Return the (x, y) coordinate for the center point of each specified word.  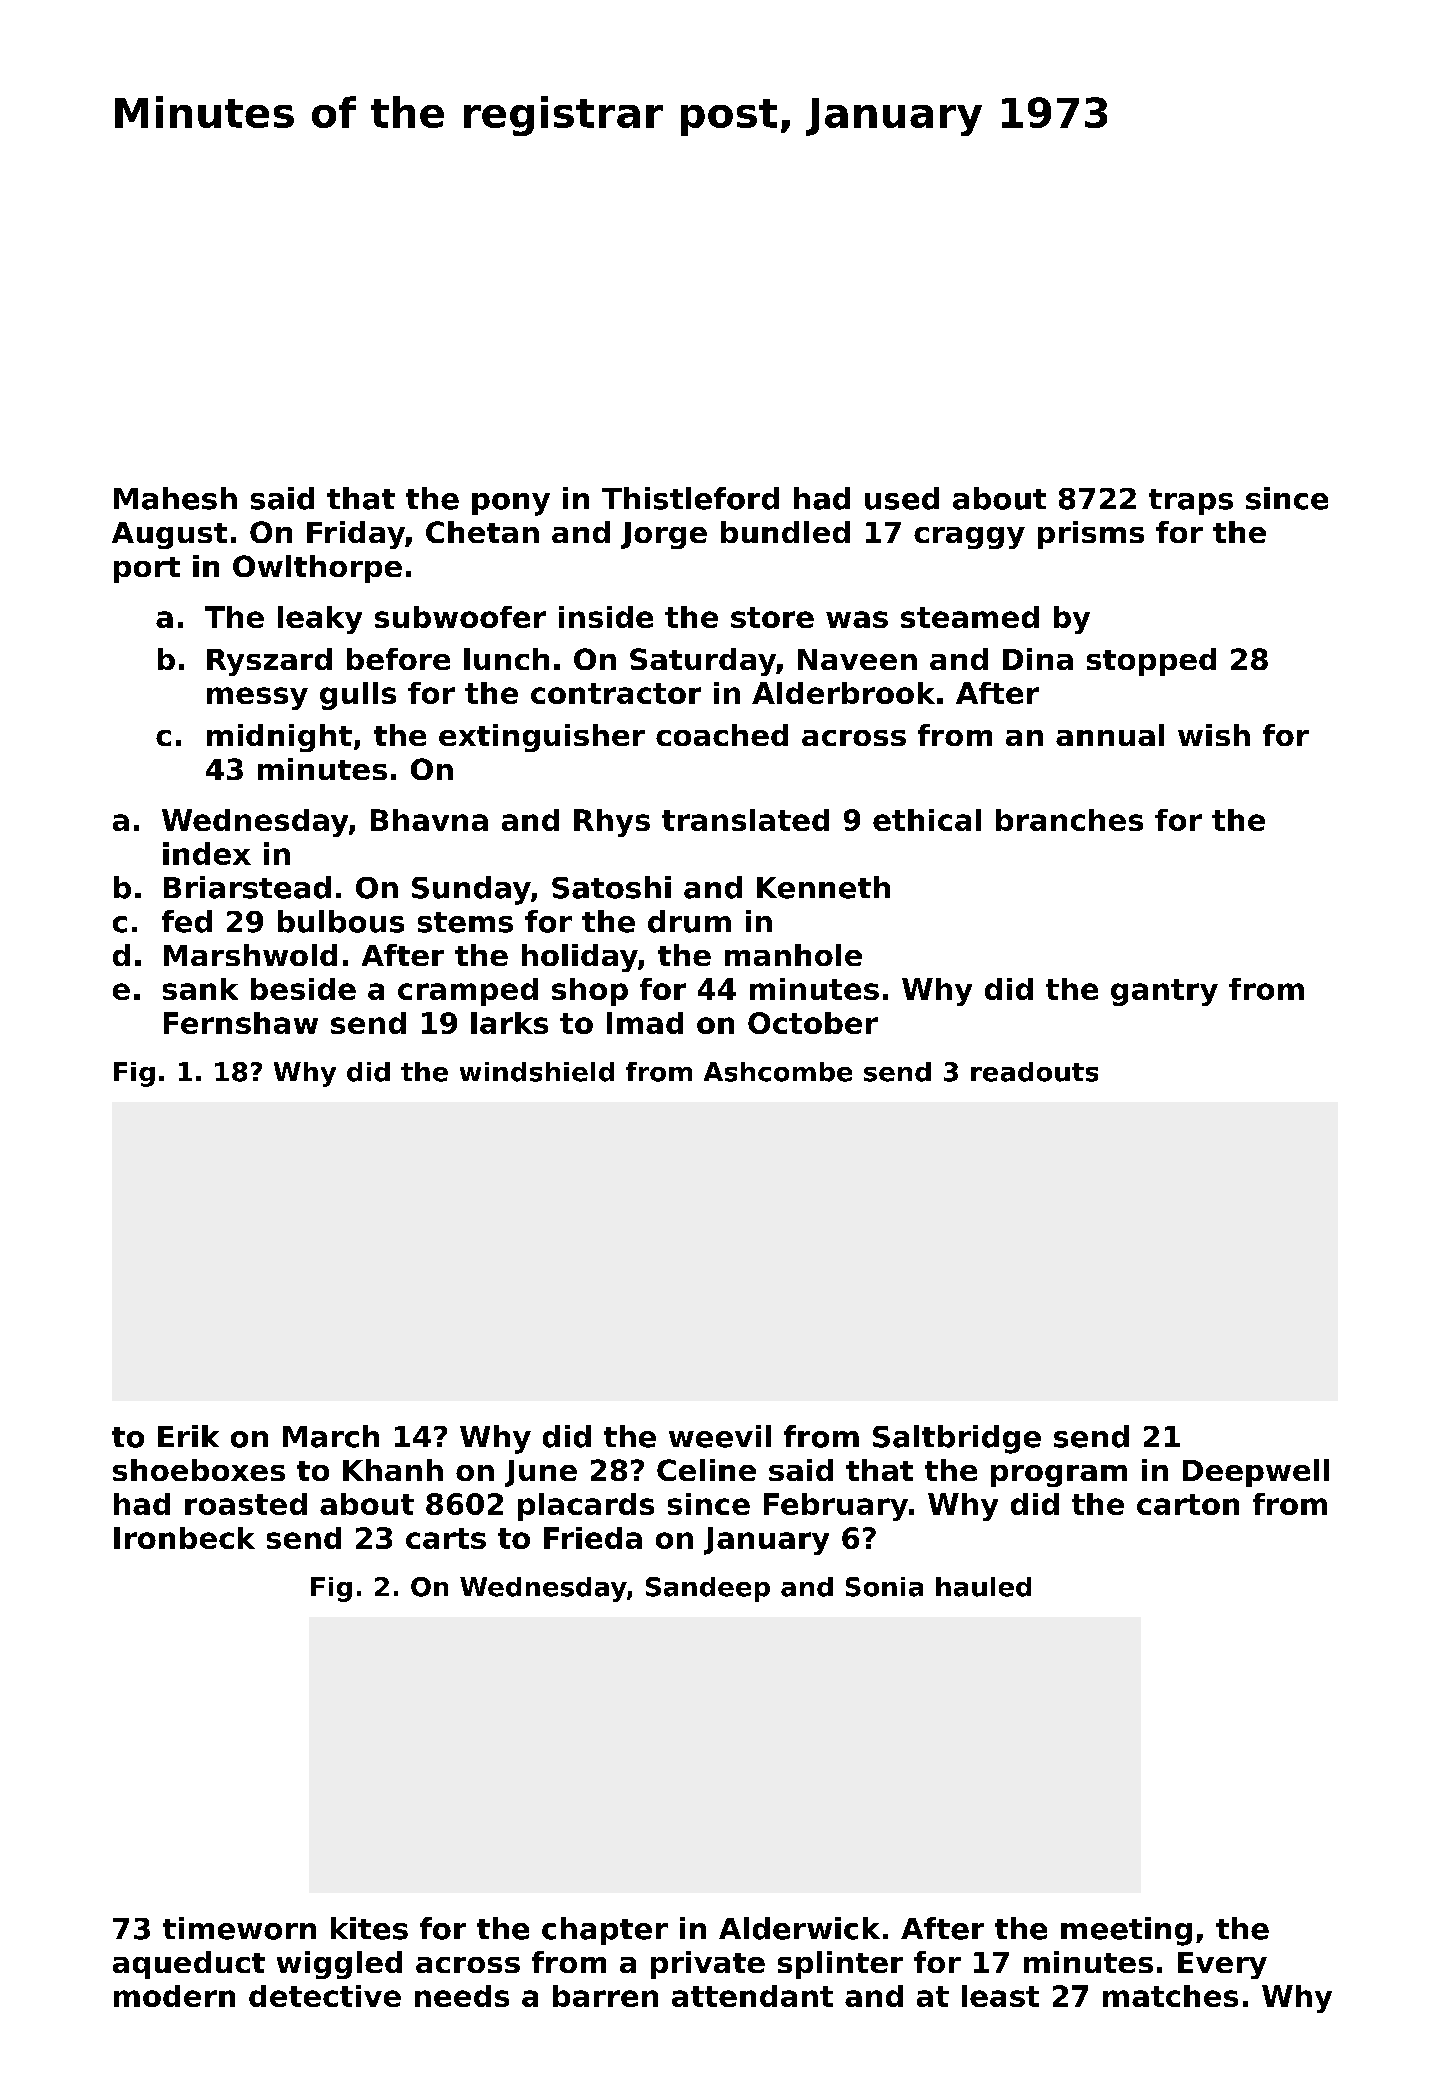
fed (187, 921)
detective (325, 1996)
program (1059, 1476)
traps (1191, 502)
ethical (927, 820)
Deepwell (1256, 1473)
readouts (1034, 1072)
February (836, 1507)
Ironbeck (184, 1538)
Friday (356, 535)
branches (1069, 820)
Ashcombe (778, 1072)
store (772, 617)
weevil (720, 1436)
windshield (537, 1072)
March (331, 1436)
